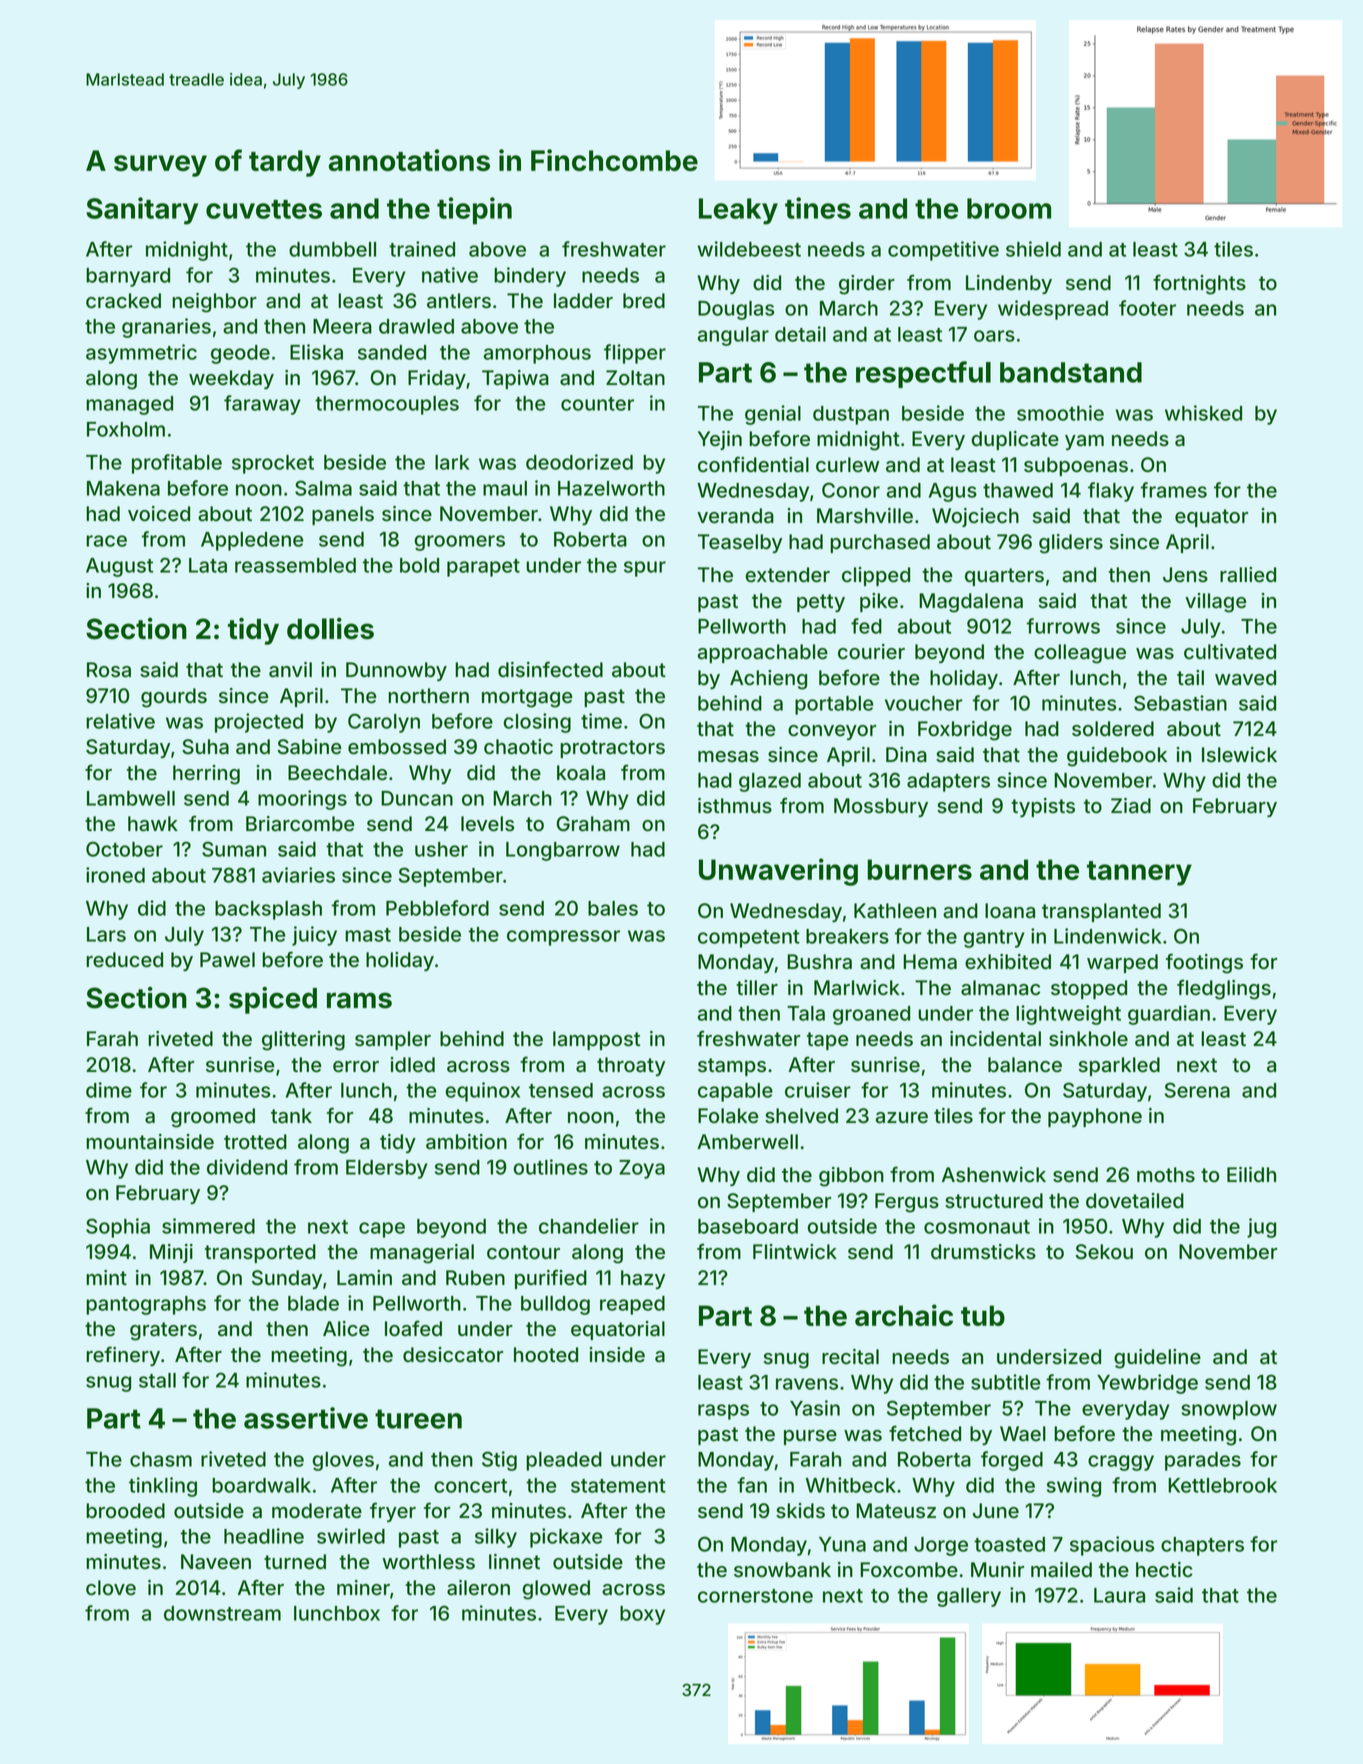 The image size is (1363, 1764). What do you see at coordinates (264, 209) in the screenshot?
I see `cuvettes` at bounding box center [264, 209].
